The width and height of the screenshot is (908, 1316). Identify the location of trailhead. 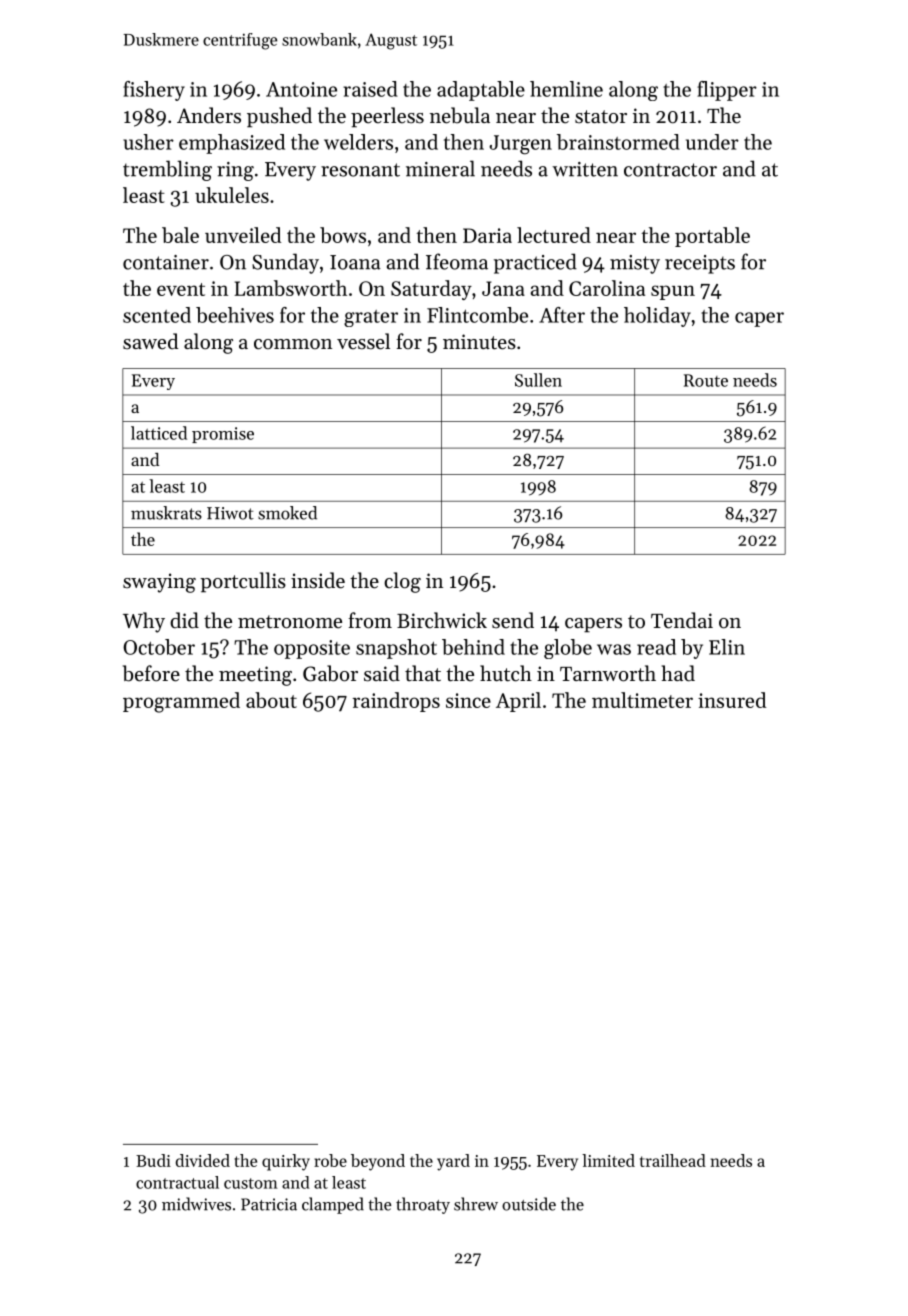
(673, 1160).
